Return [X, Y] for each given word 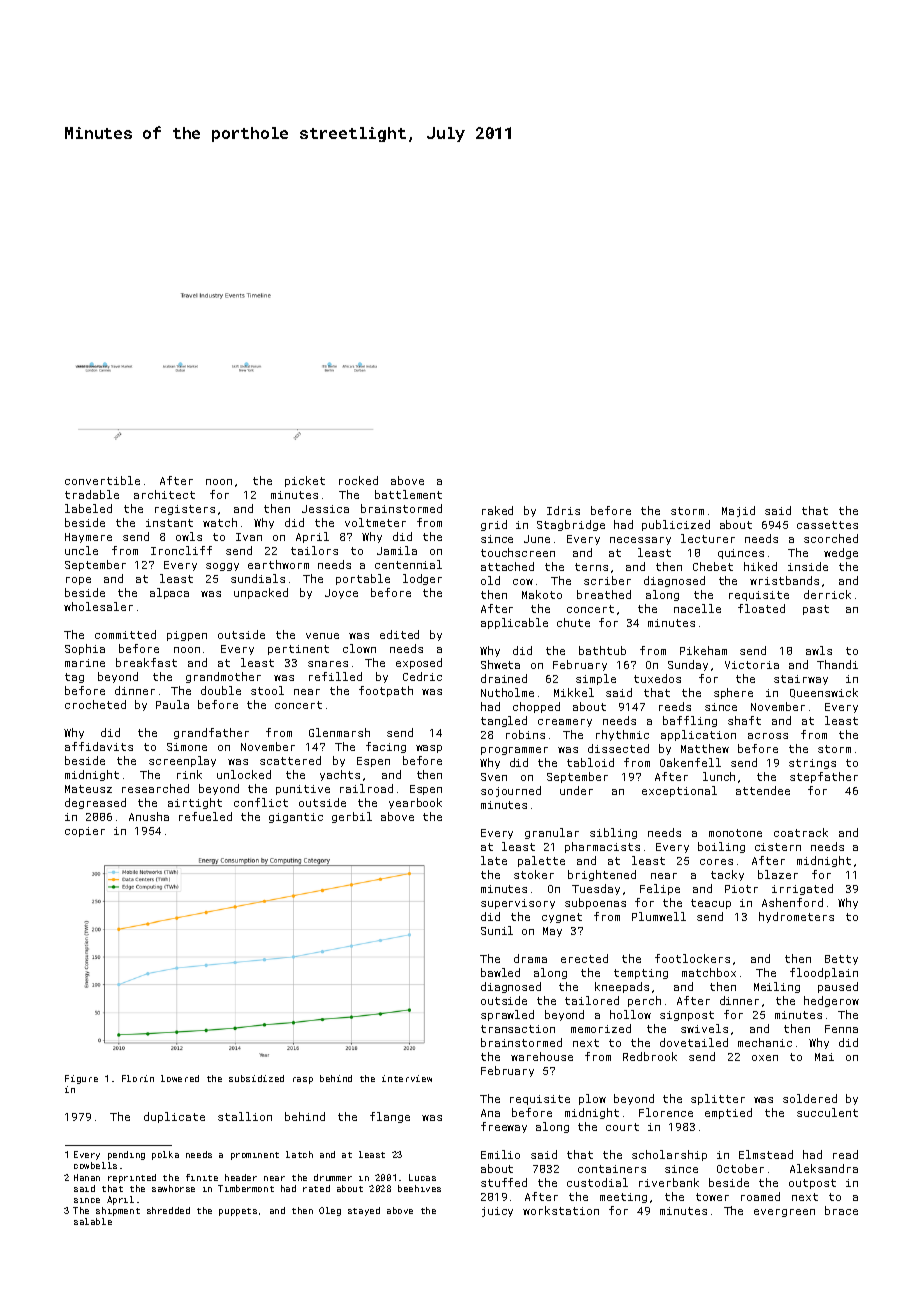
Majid [738, 511]
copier [85, 832]
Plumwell [659, 916]
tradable [92, 494]
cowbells [95, 1165]
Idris [563, 510]
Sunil [497, 930]
